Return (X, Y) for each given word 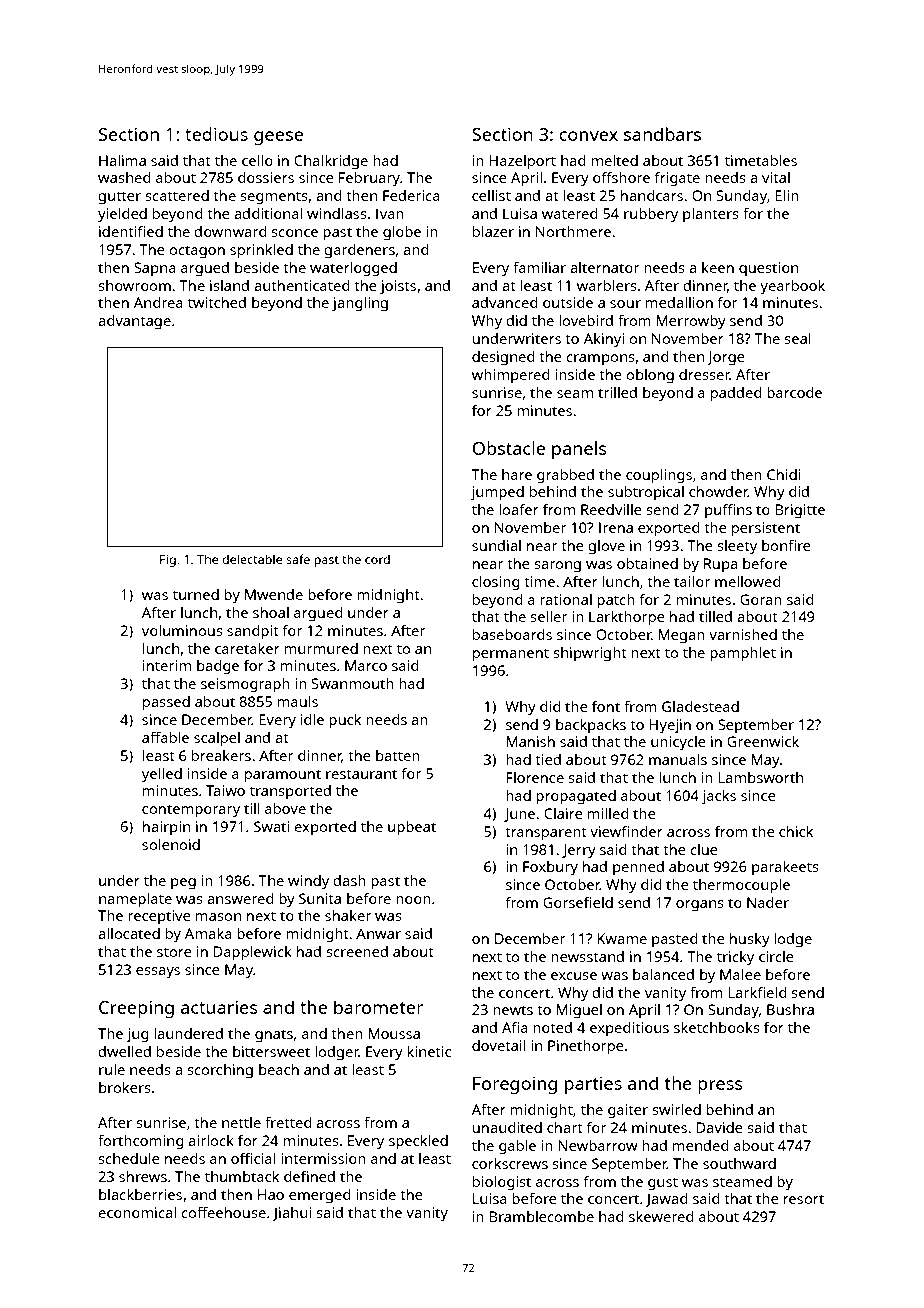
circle (776, 956)
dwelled (124, 1051)
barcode (794, 392)
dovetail (499, 1045)
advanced (504, 302)
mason (218, 917)
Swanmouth (353, 683)
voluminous (182, 630)
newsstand (587, 956)
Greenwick (763, 741)
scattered (177, 195)
